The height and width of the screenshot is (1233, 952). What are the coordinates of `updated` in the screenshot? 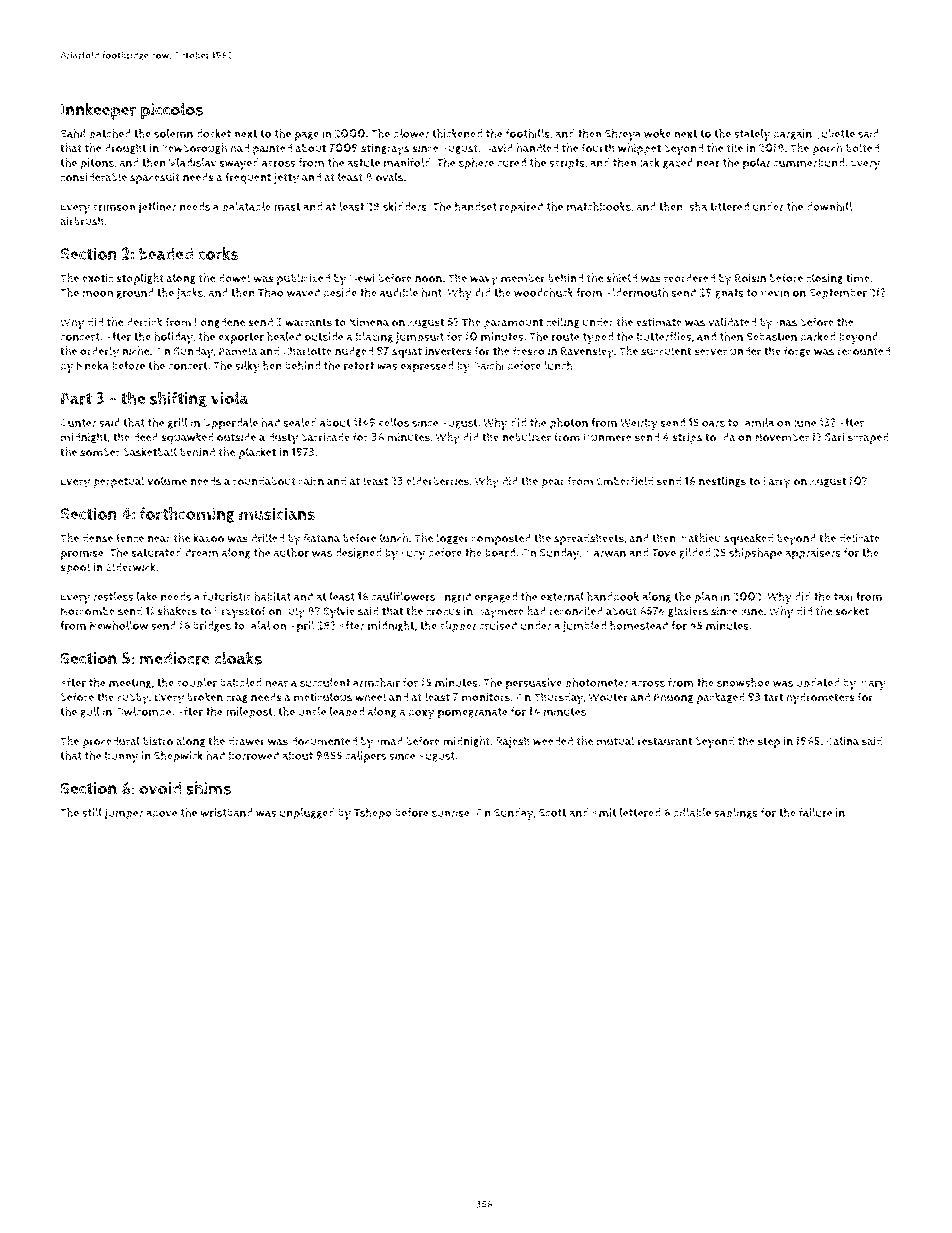 It's located at (818, 684).
